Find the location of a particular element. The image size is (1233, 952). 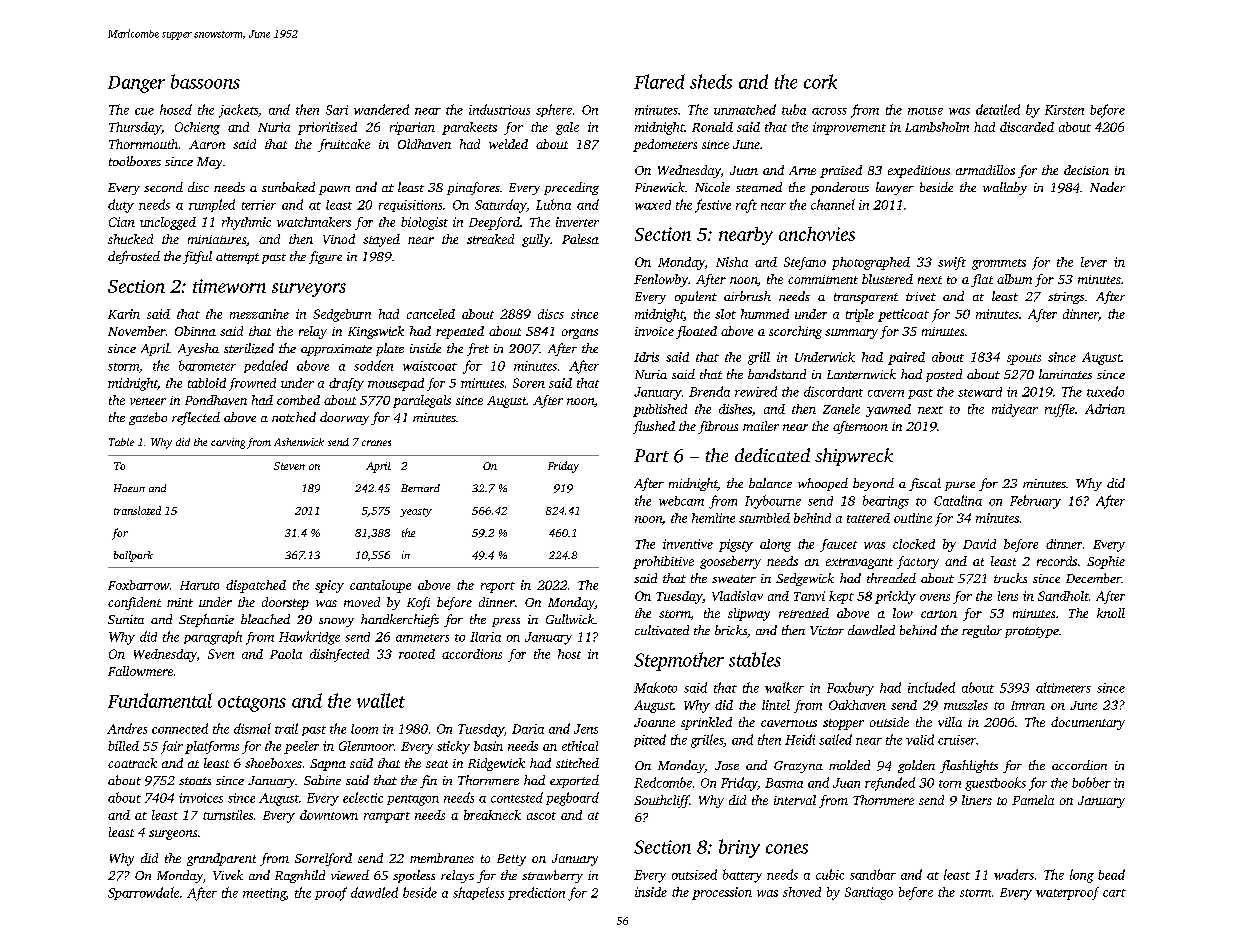

ruffle is located at coordinates (1060, 410).
